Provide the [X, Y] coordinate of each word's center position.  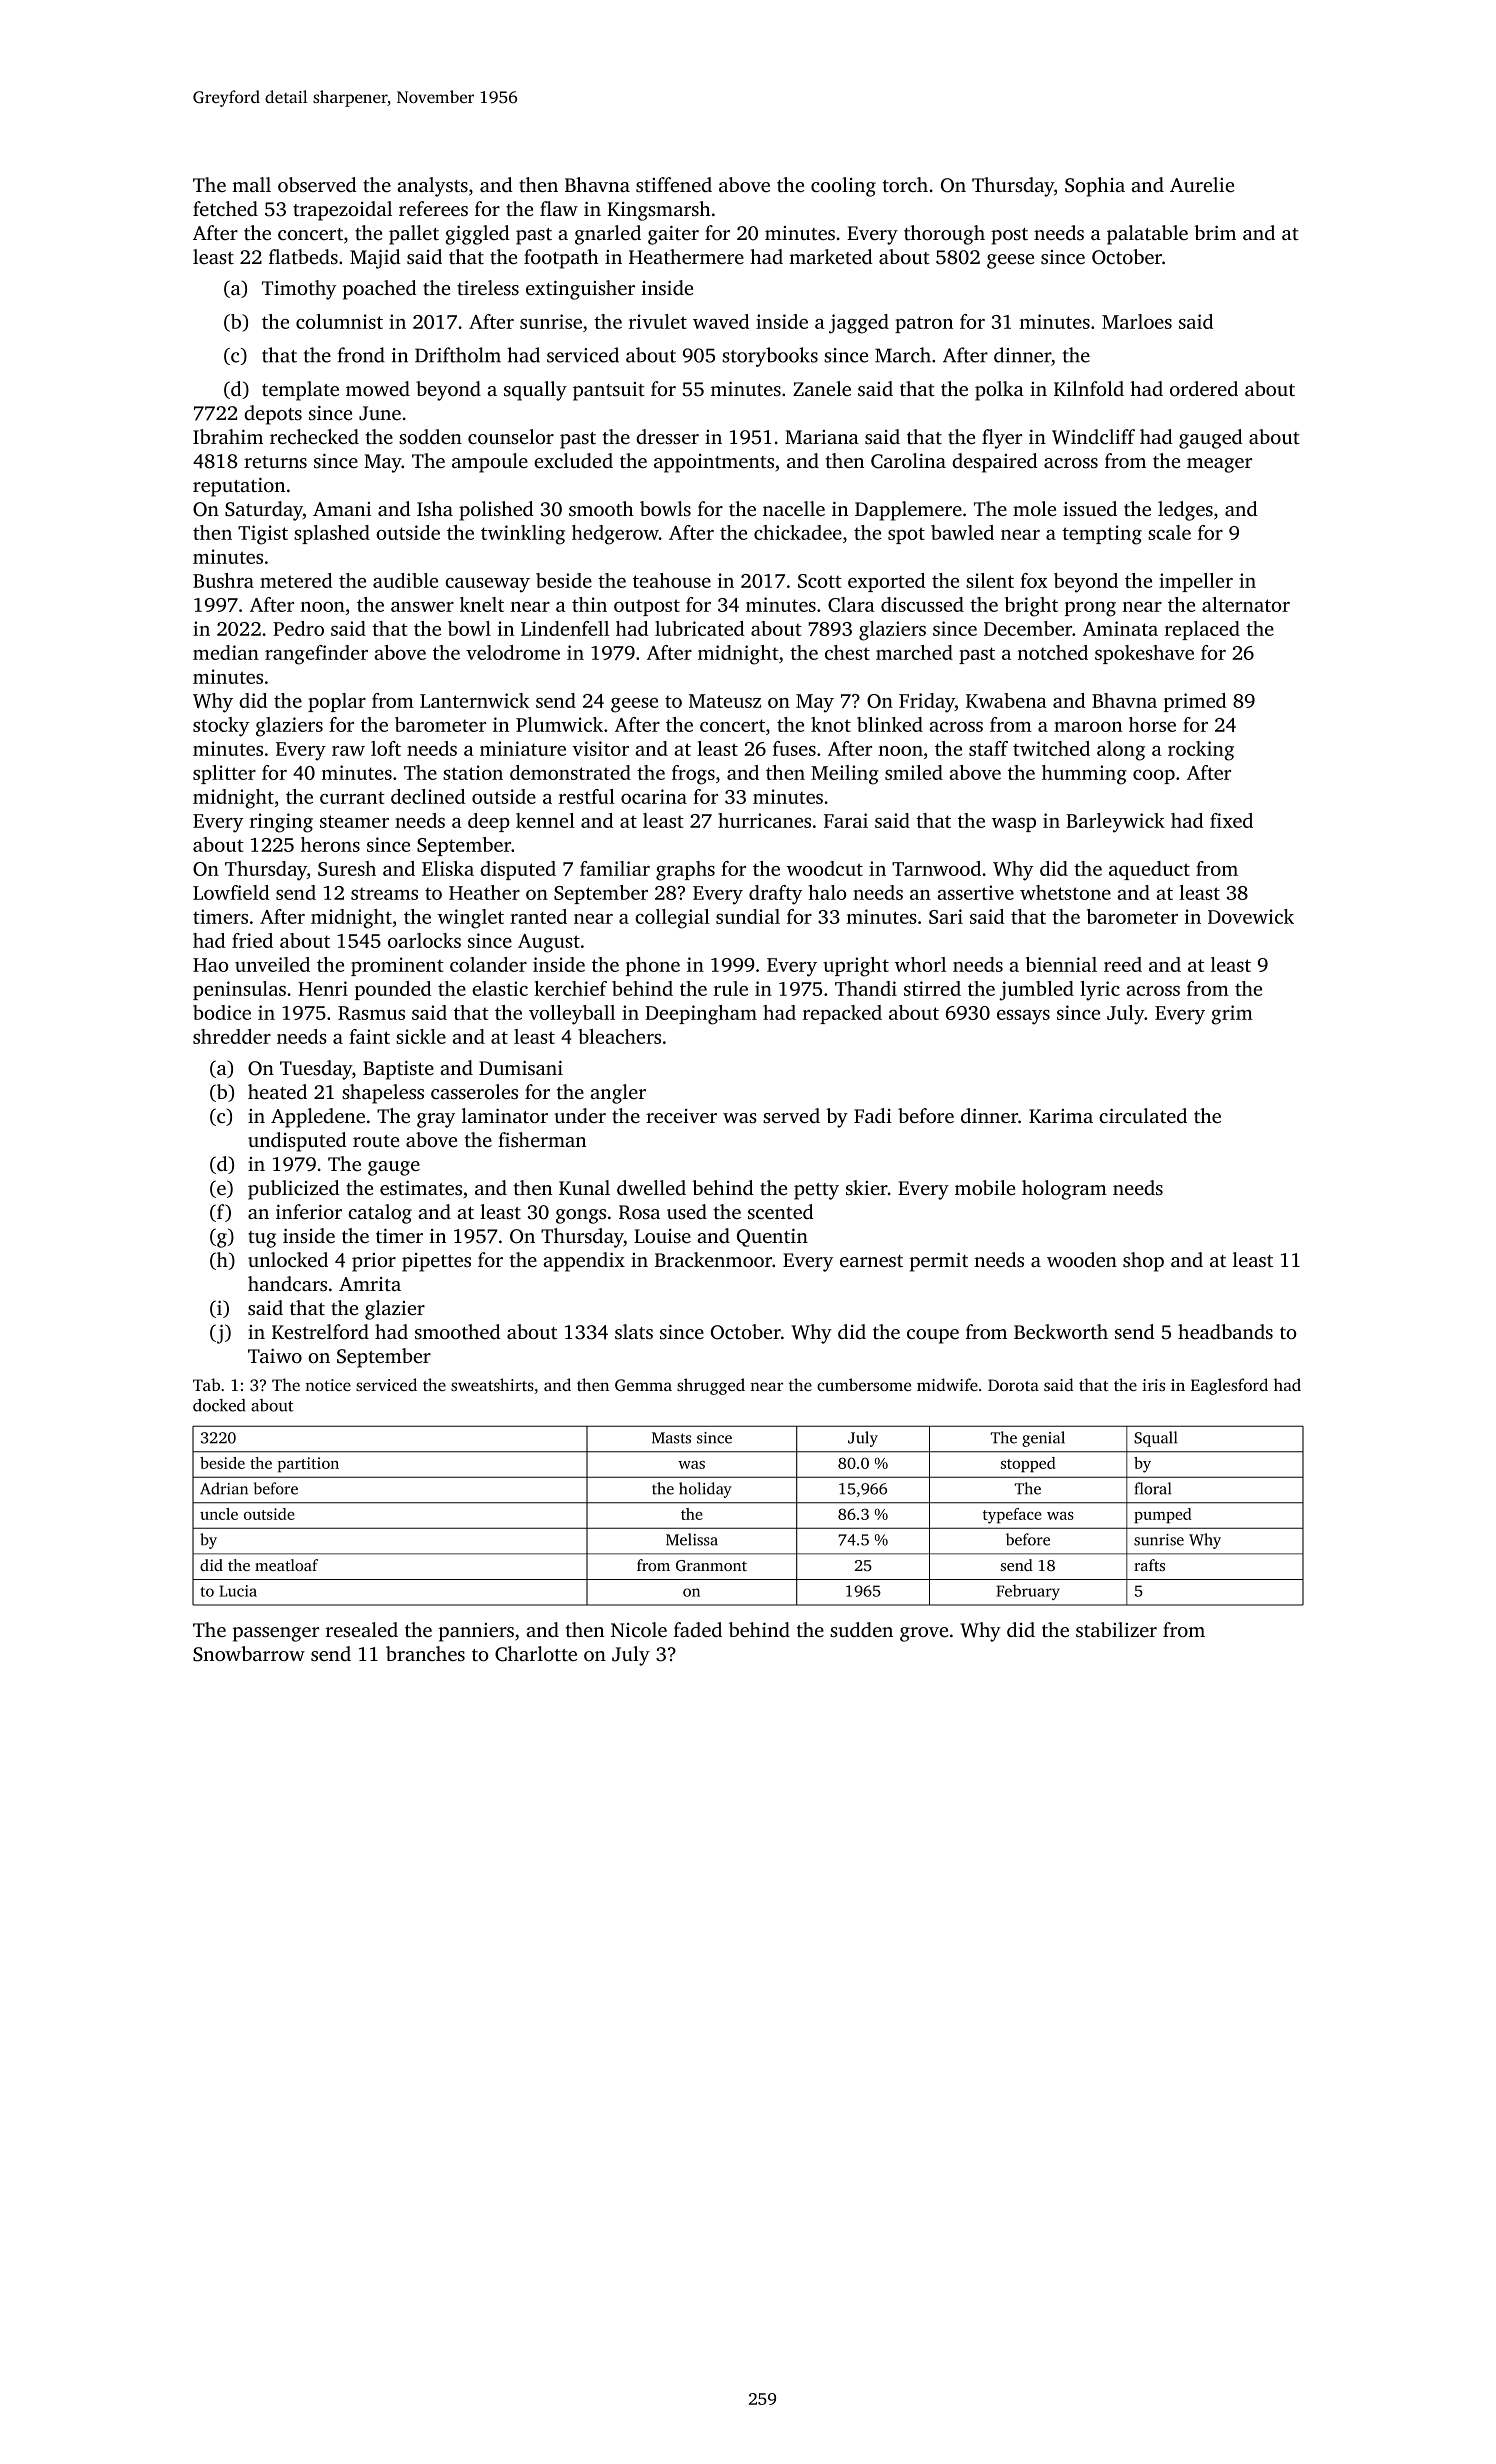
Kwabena [1006, 700]
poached [380, 290]
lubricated [700, 628]
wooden [1082, 1259]
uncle [219, 1514]
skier [867, 1187]
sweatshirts [492, 1384]
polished [496, 511]
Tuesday [316, 1070]
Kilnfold [1089, 388]
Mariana [822, 437]
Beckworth [1061, 1331]
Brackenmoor [714, 1259]
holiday [705, 1490]
